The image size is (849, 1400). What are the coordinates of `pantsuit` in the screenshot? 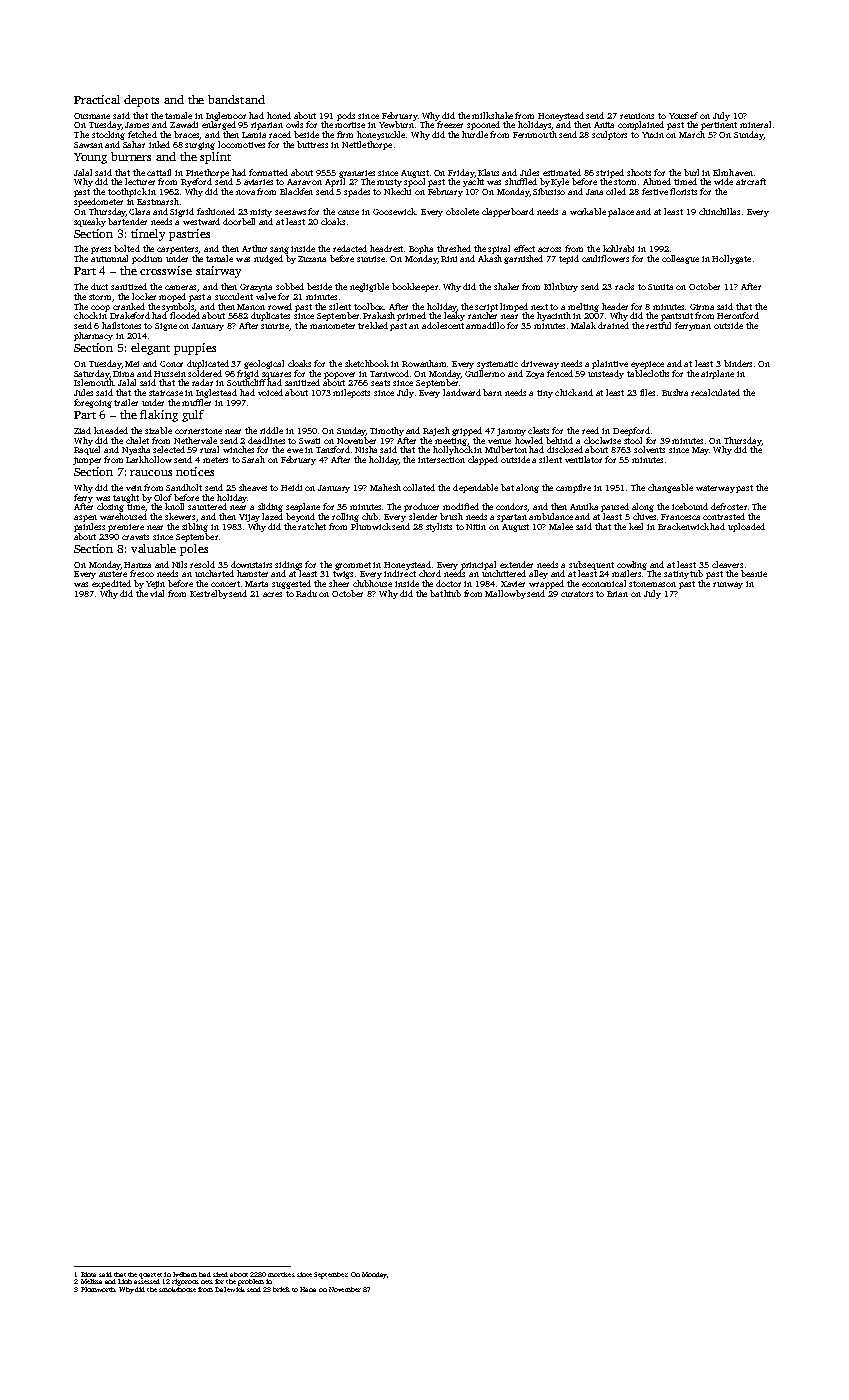 It's located at (677, 317).
